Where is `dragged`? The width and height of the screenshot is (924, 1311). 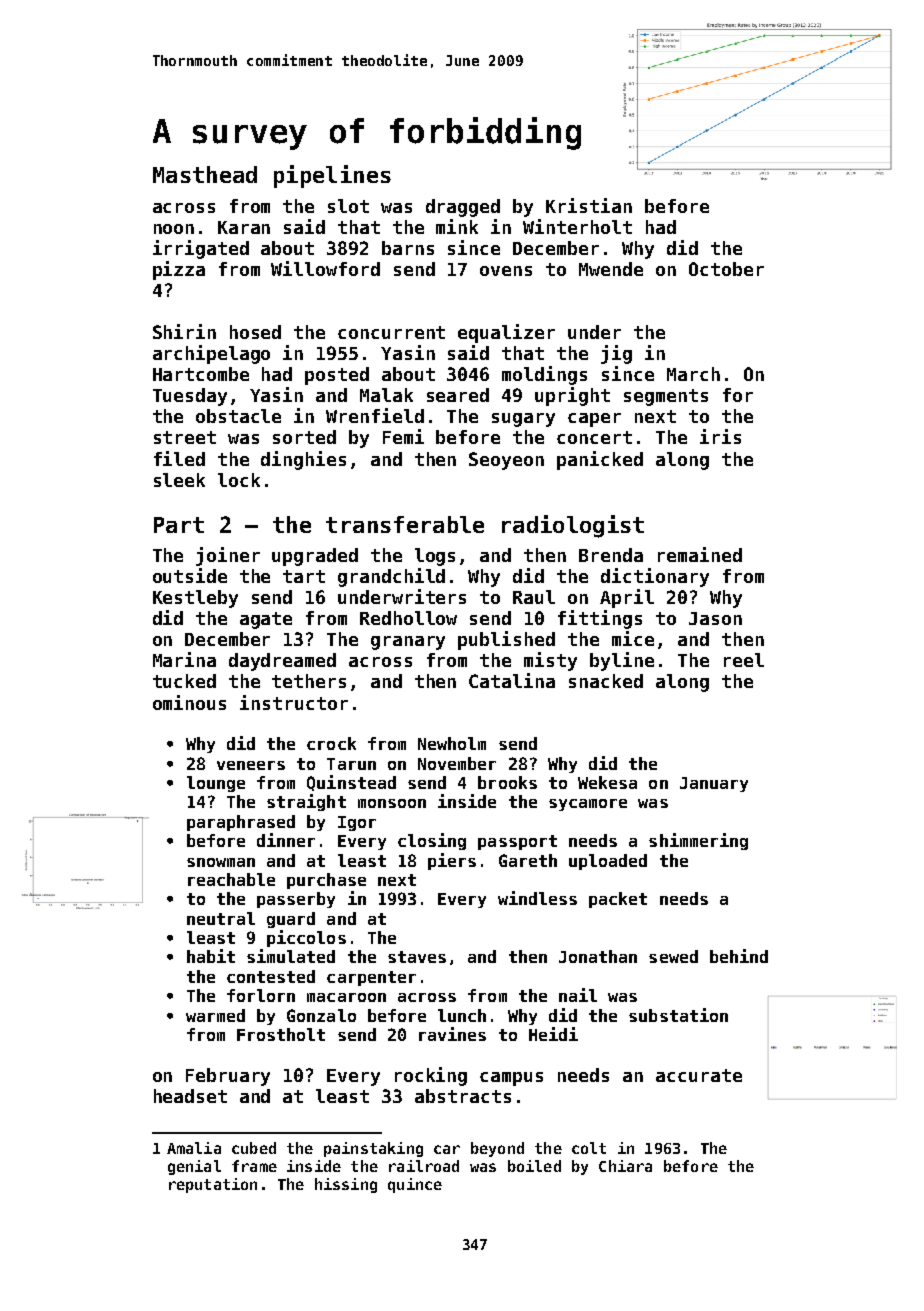
dragged is located at coordinates (463, 208).
